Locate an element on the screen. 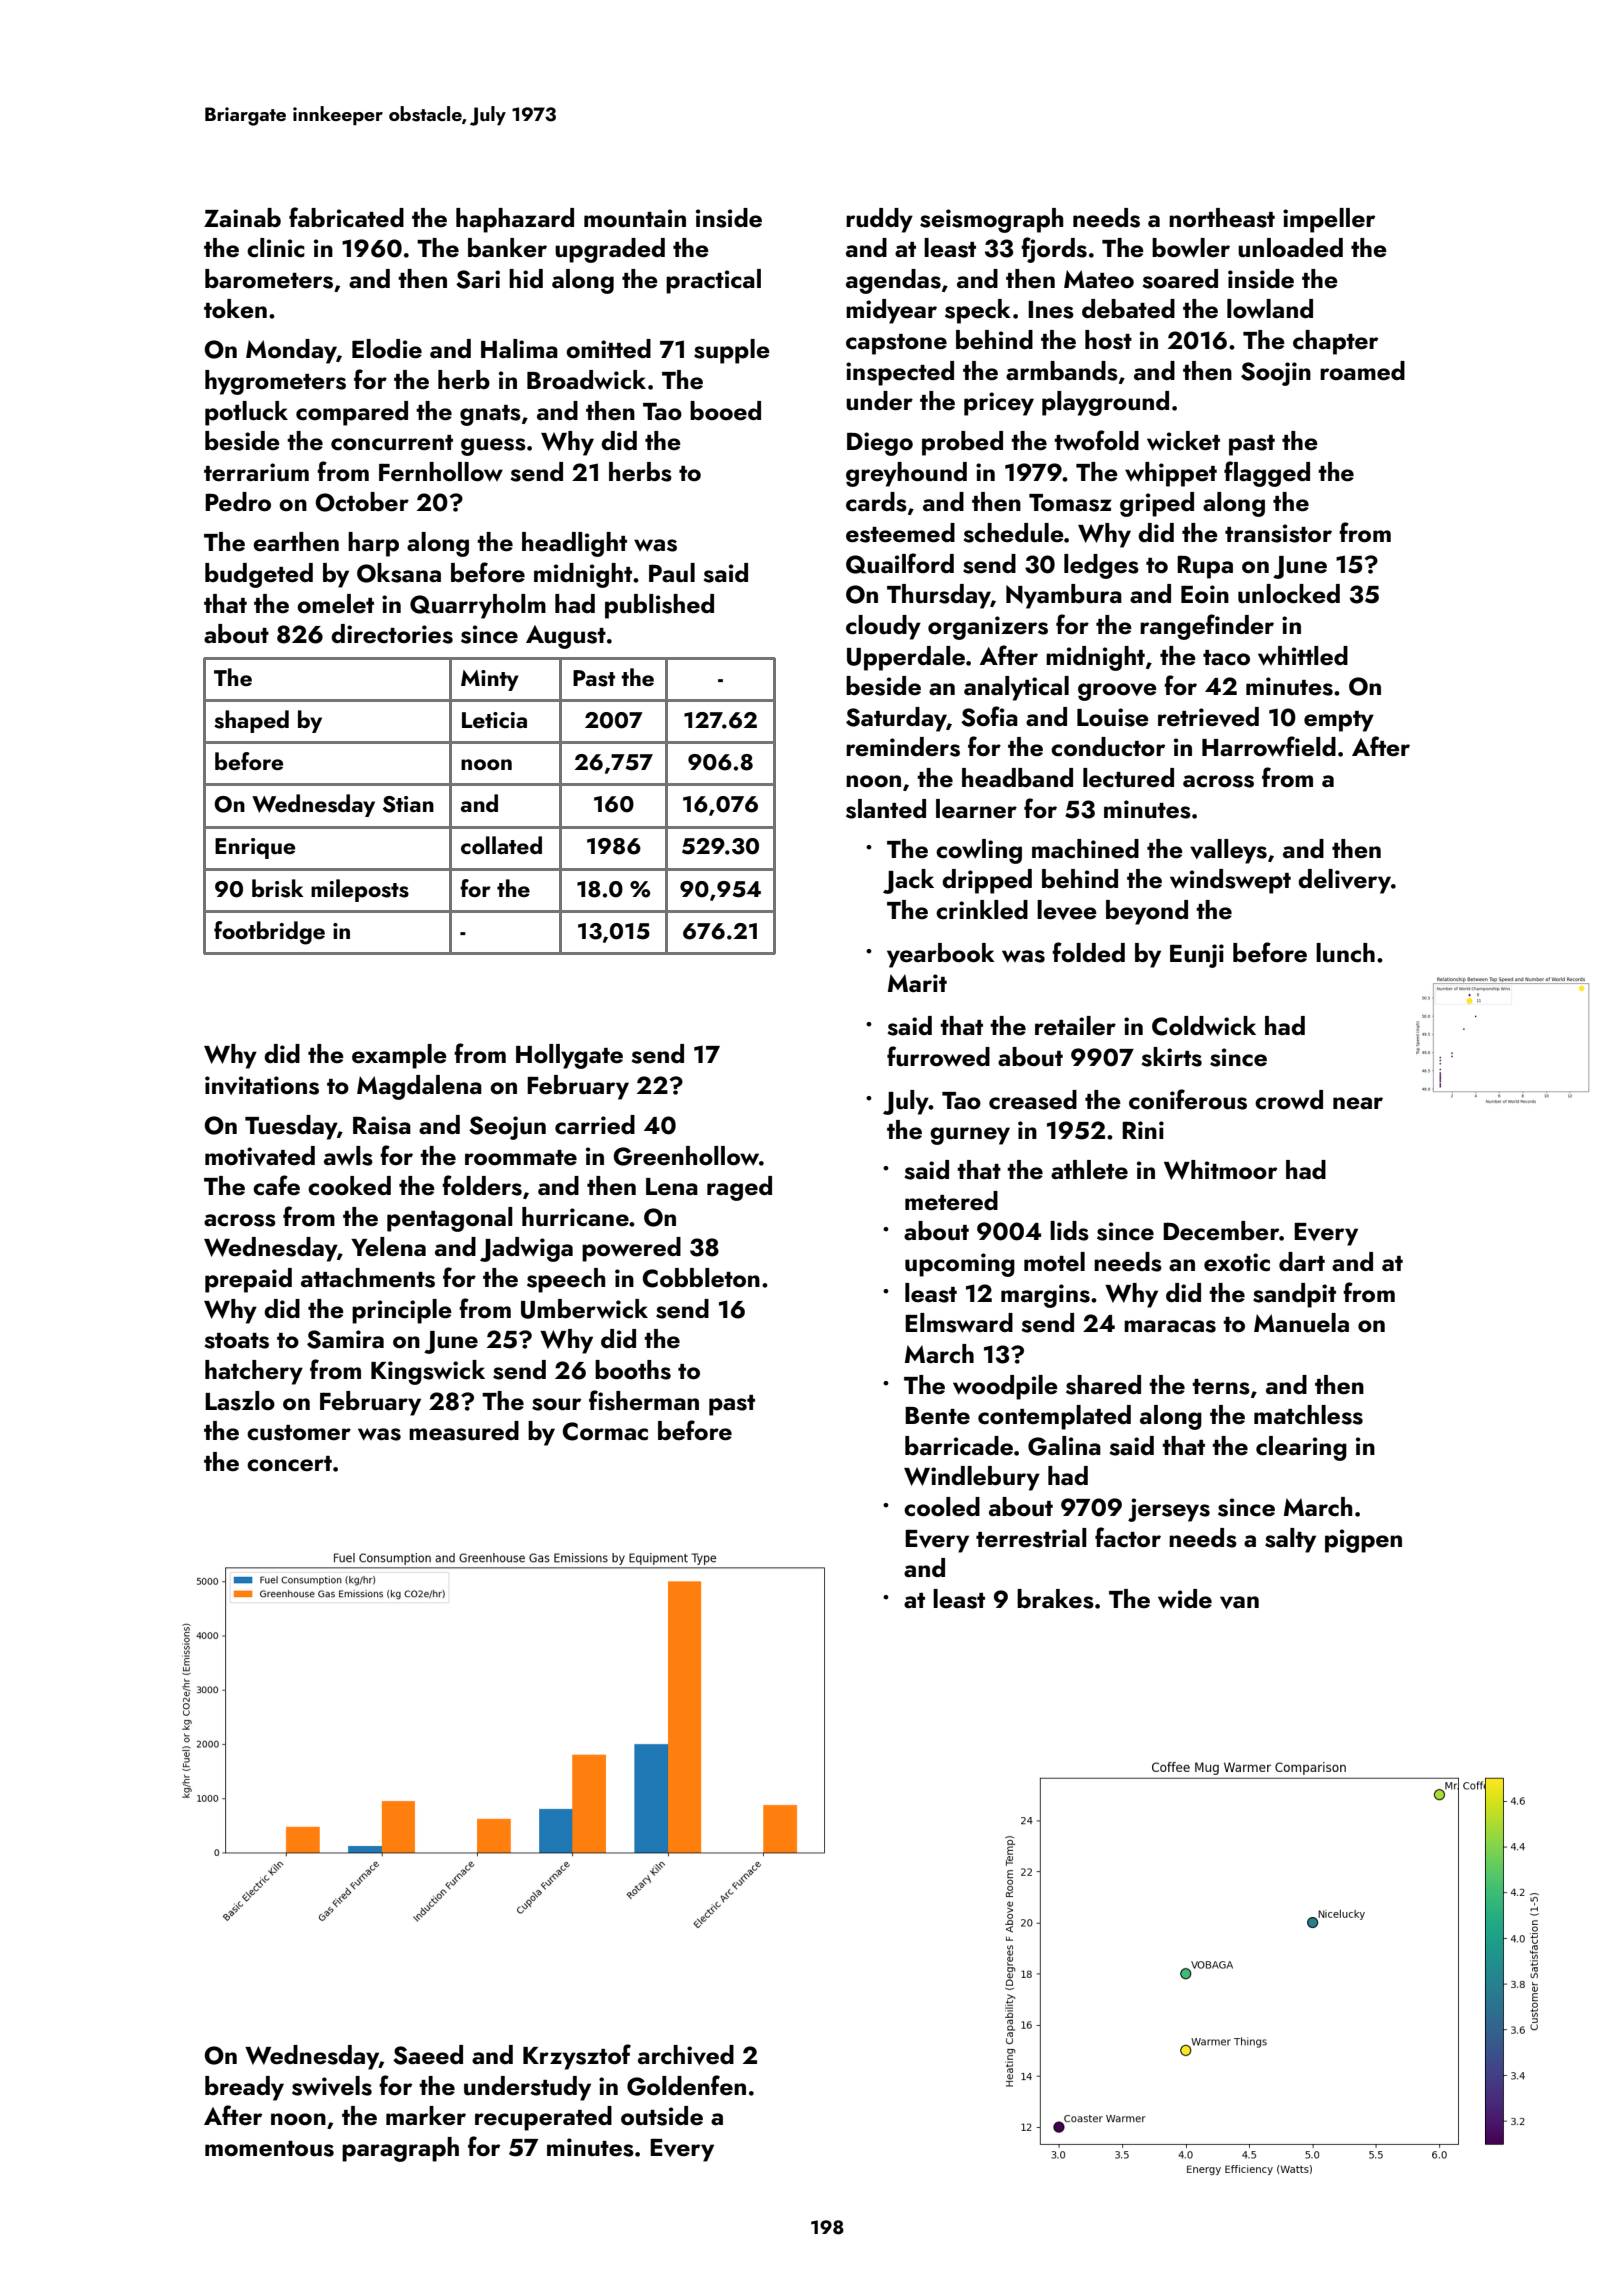 The height and width of the screenshot is (2292, 1620). collated is located at coordinates (501, 845).
